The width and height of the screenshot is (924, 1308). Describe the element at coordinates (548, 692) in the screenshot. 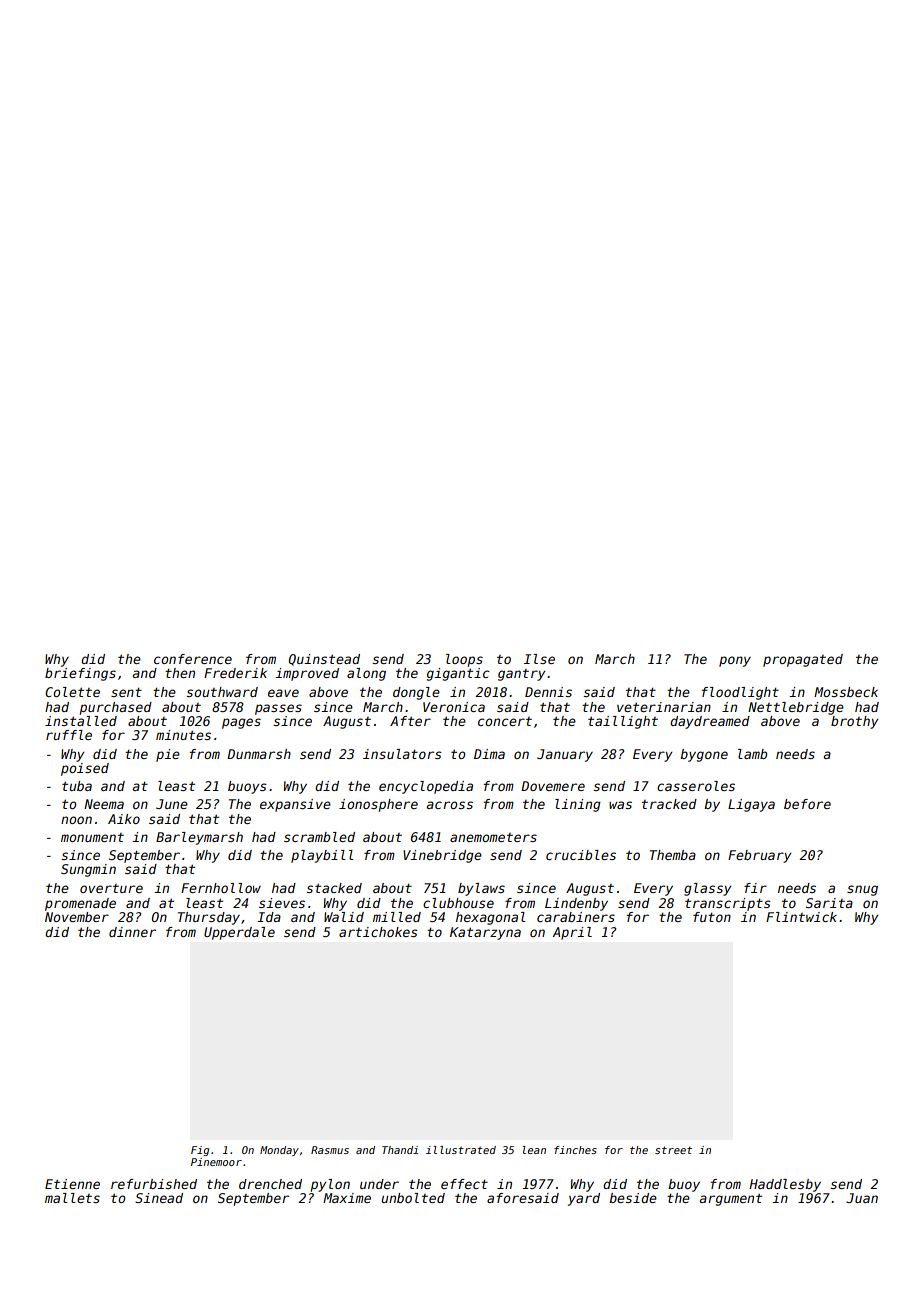

I see `Dennis` at that location.
